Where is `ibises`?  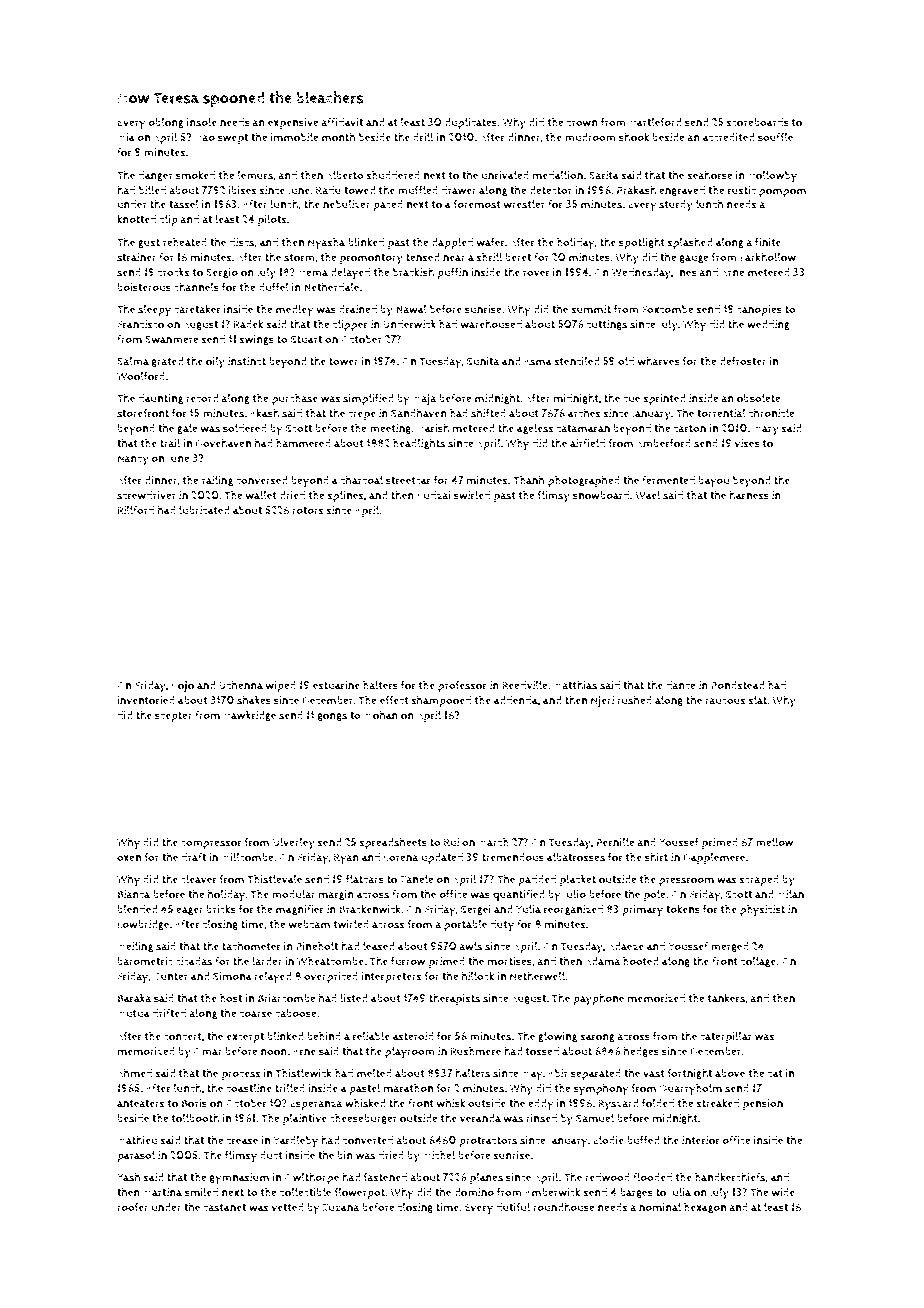
ibises is located at coordinates (243, 190).
